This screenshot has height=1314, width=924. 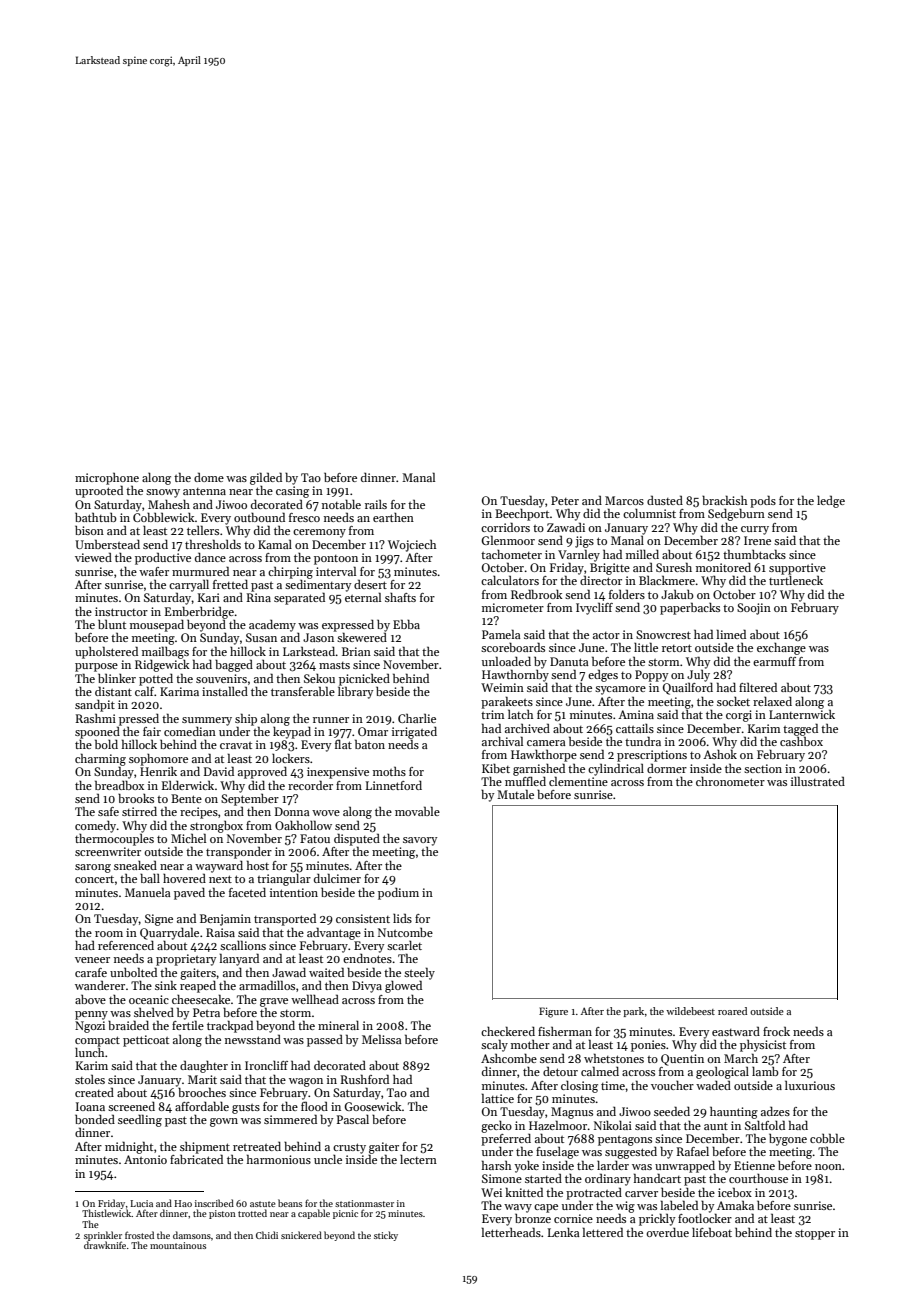 I want to click on clementine, so click(x=578, y=781).
